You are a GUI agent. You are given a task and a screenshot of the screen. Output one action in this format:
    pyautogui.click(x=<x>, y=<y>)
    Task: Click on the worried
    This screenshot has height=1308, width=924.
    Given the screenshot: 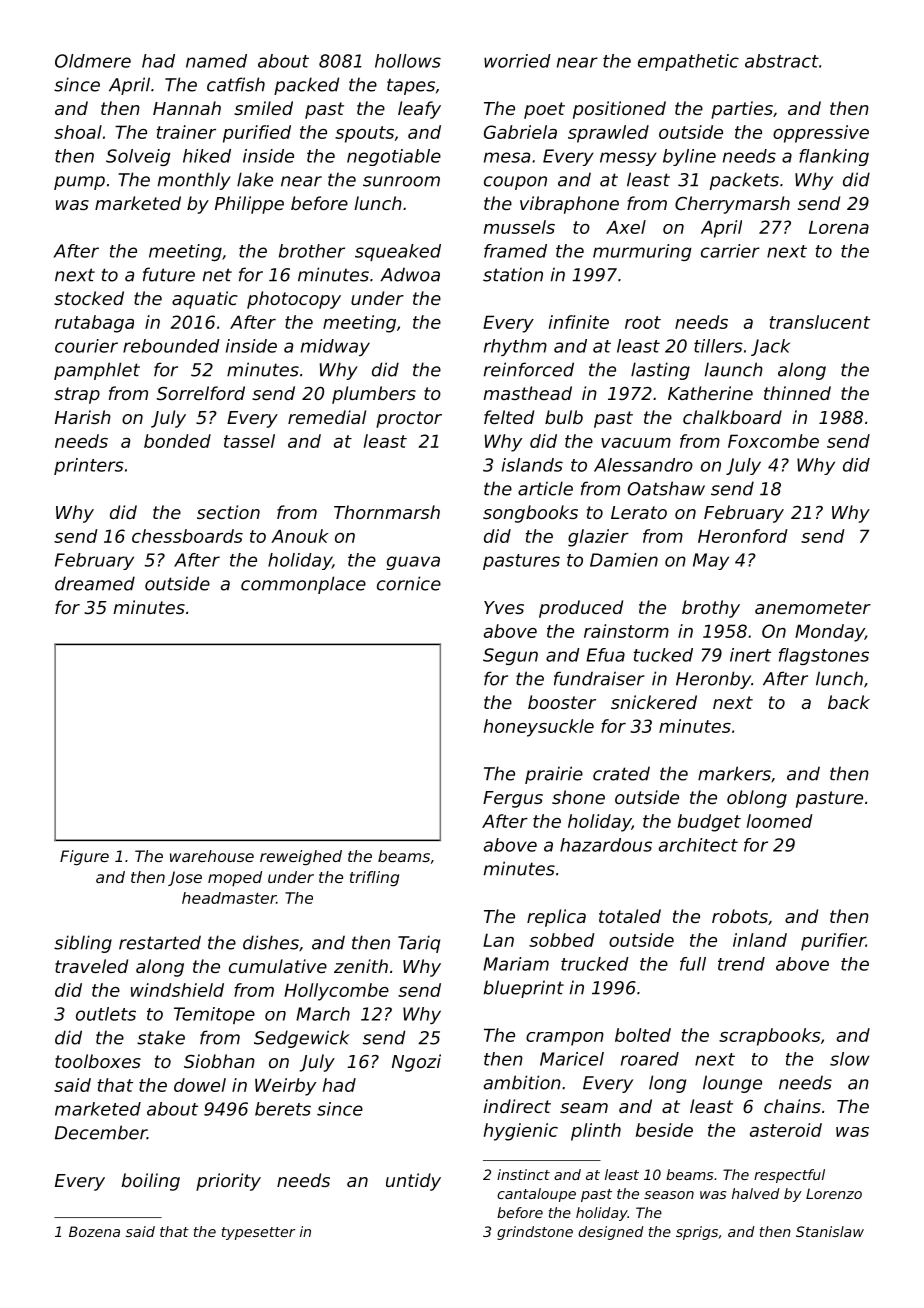 What is the action you would take?
    pyautogui.click(x=517, y=61)
